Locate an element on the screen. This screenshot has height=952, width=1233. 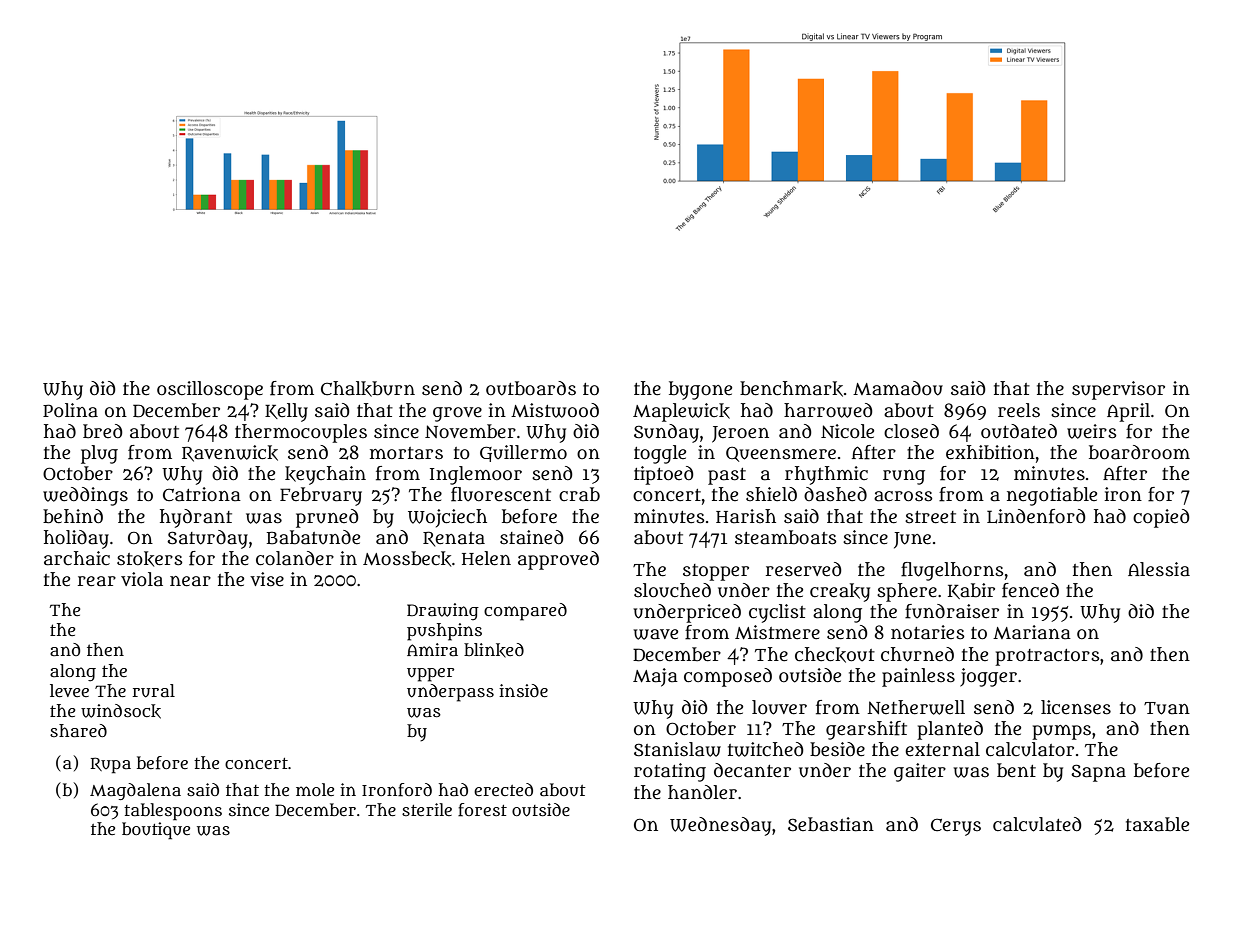
harrowed is located at coordinates (828, 410).
